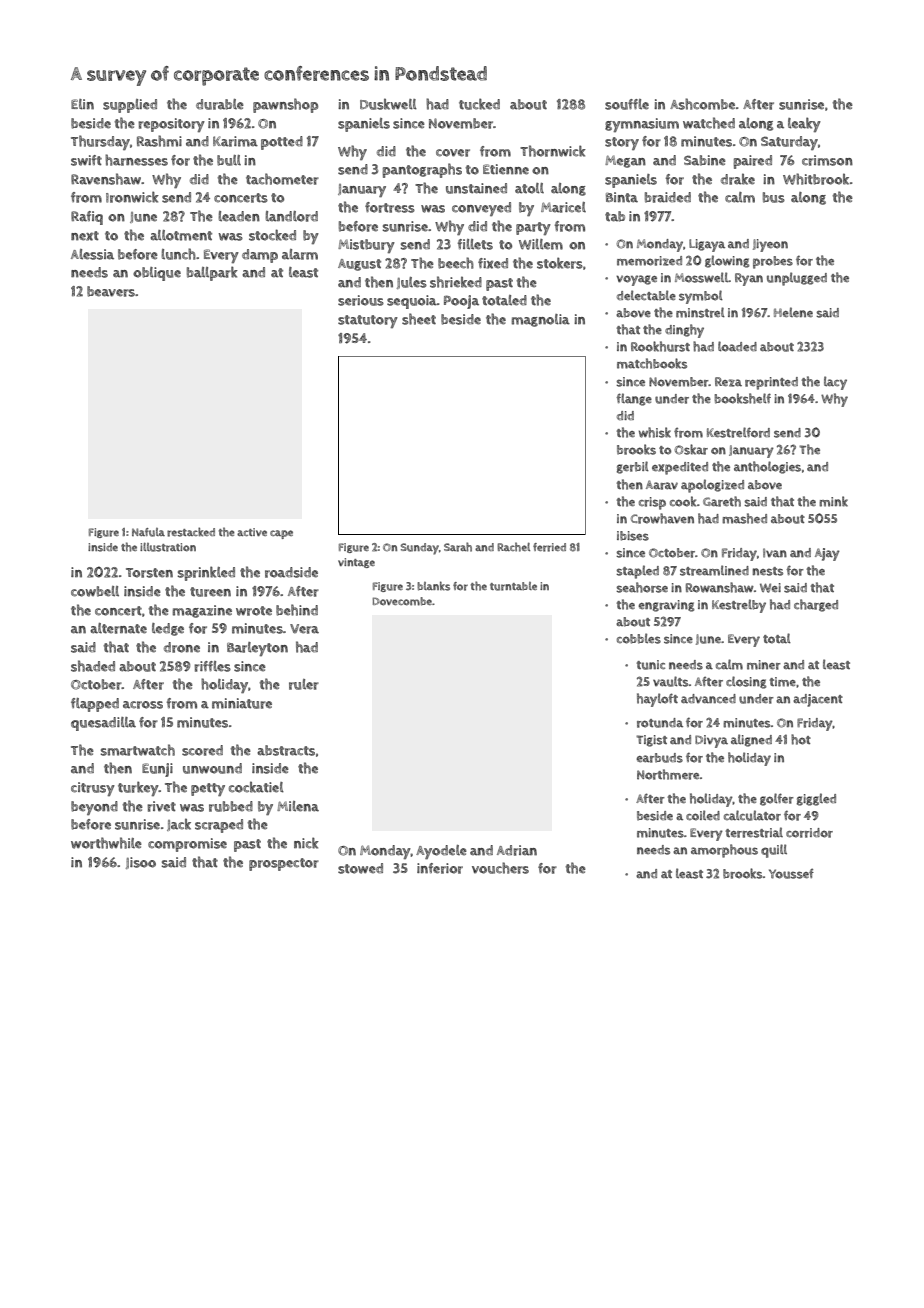 Image resolution: width=924 pixels, height=1308 pixels. What do you see at coordinates (191, 532) in the screenshot?
I see `restacked` at bounding box center [191, 532].
